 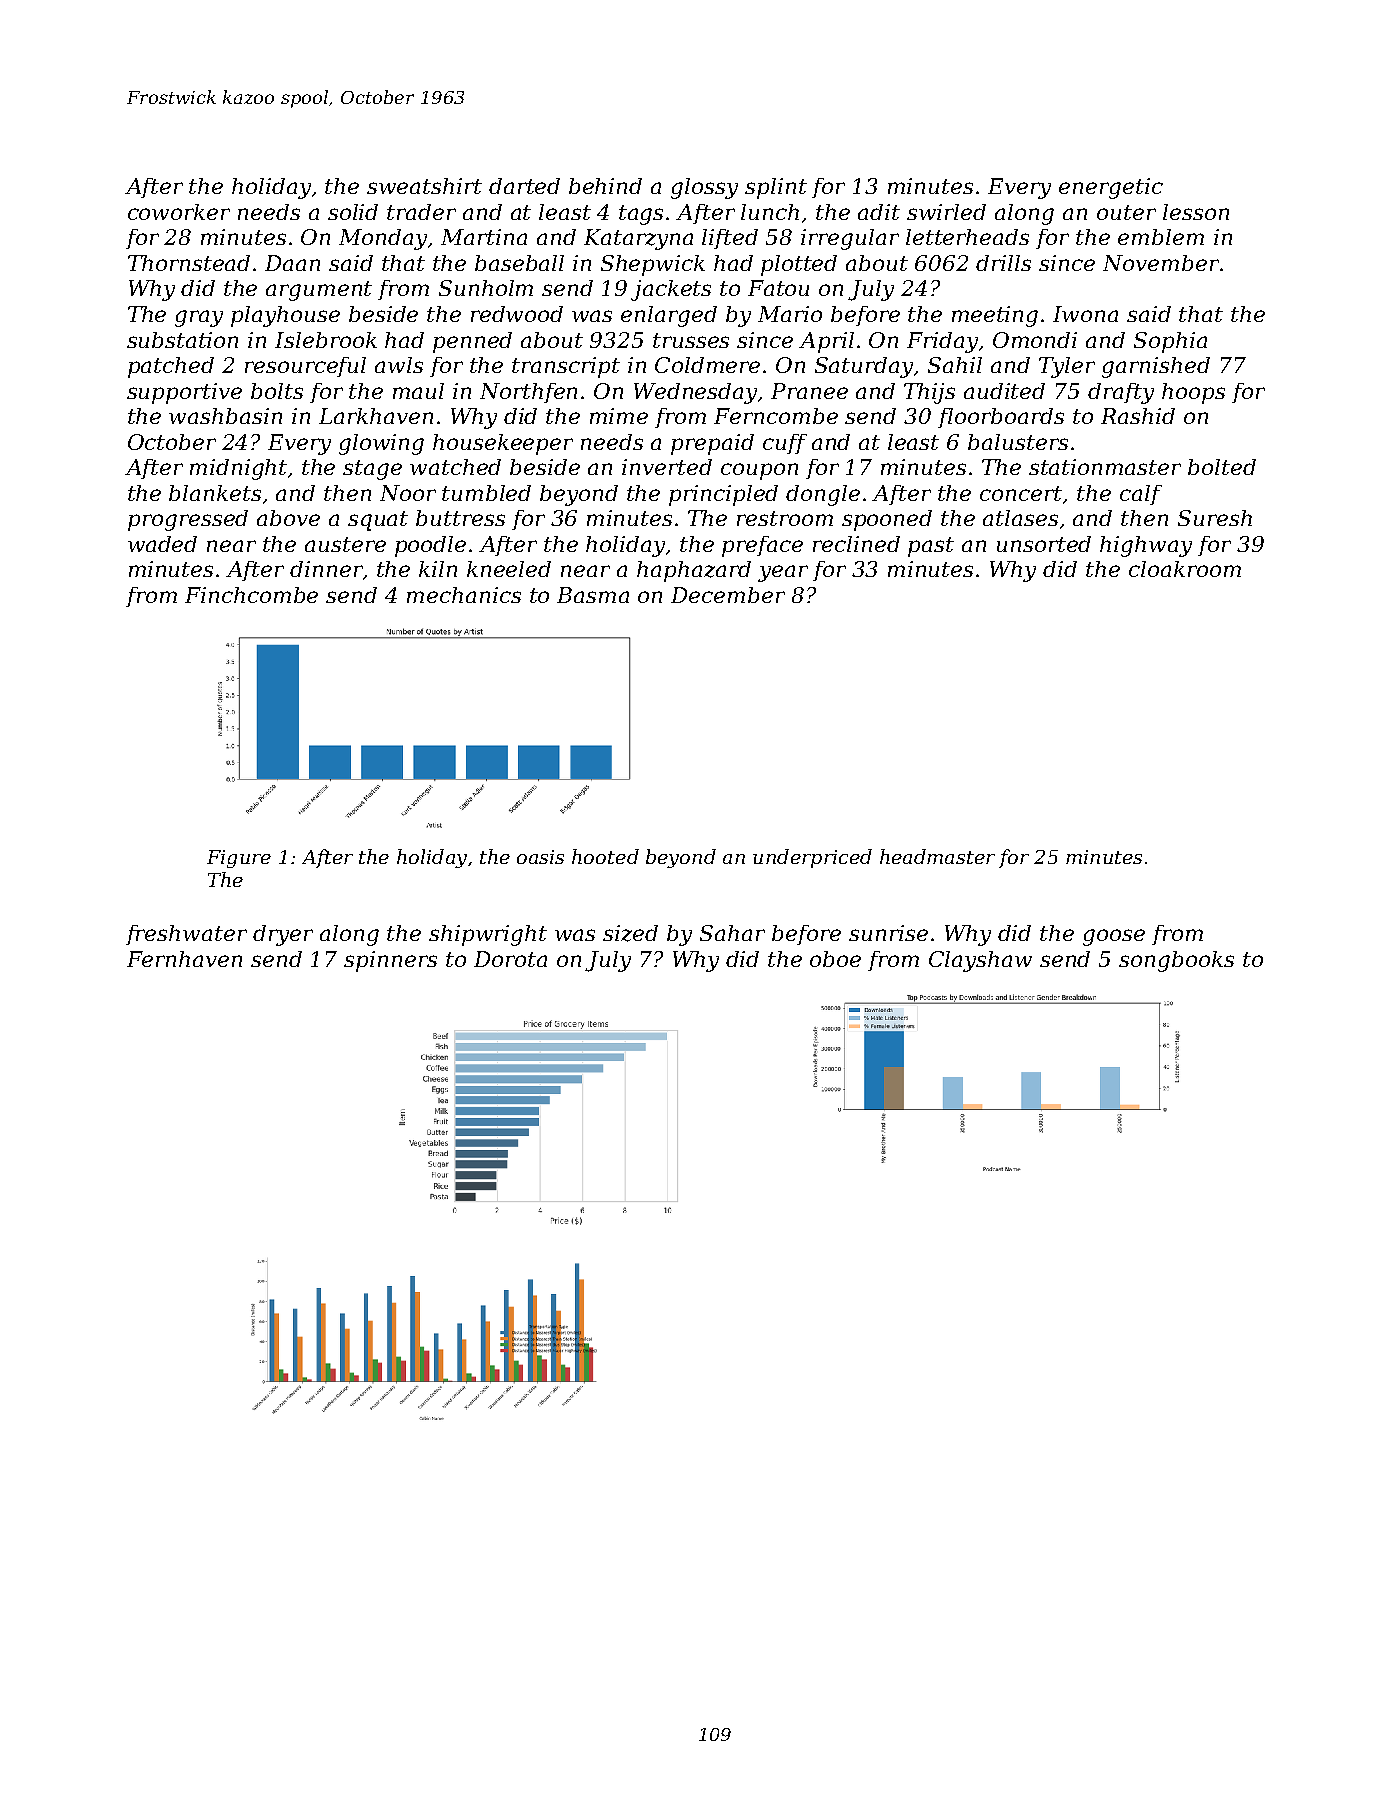 I want to click on lesson, so click(x=1196, y=212).
